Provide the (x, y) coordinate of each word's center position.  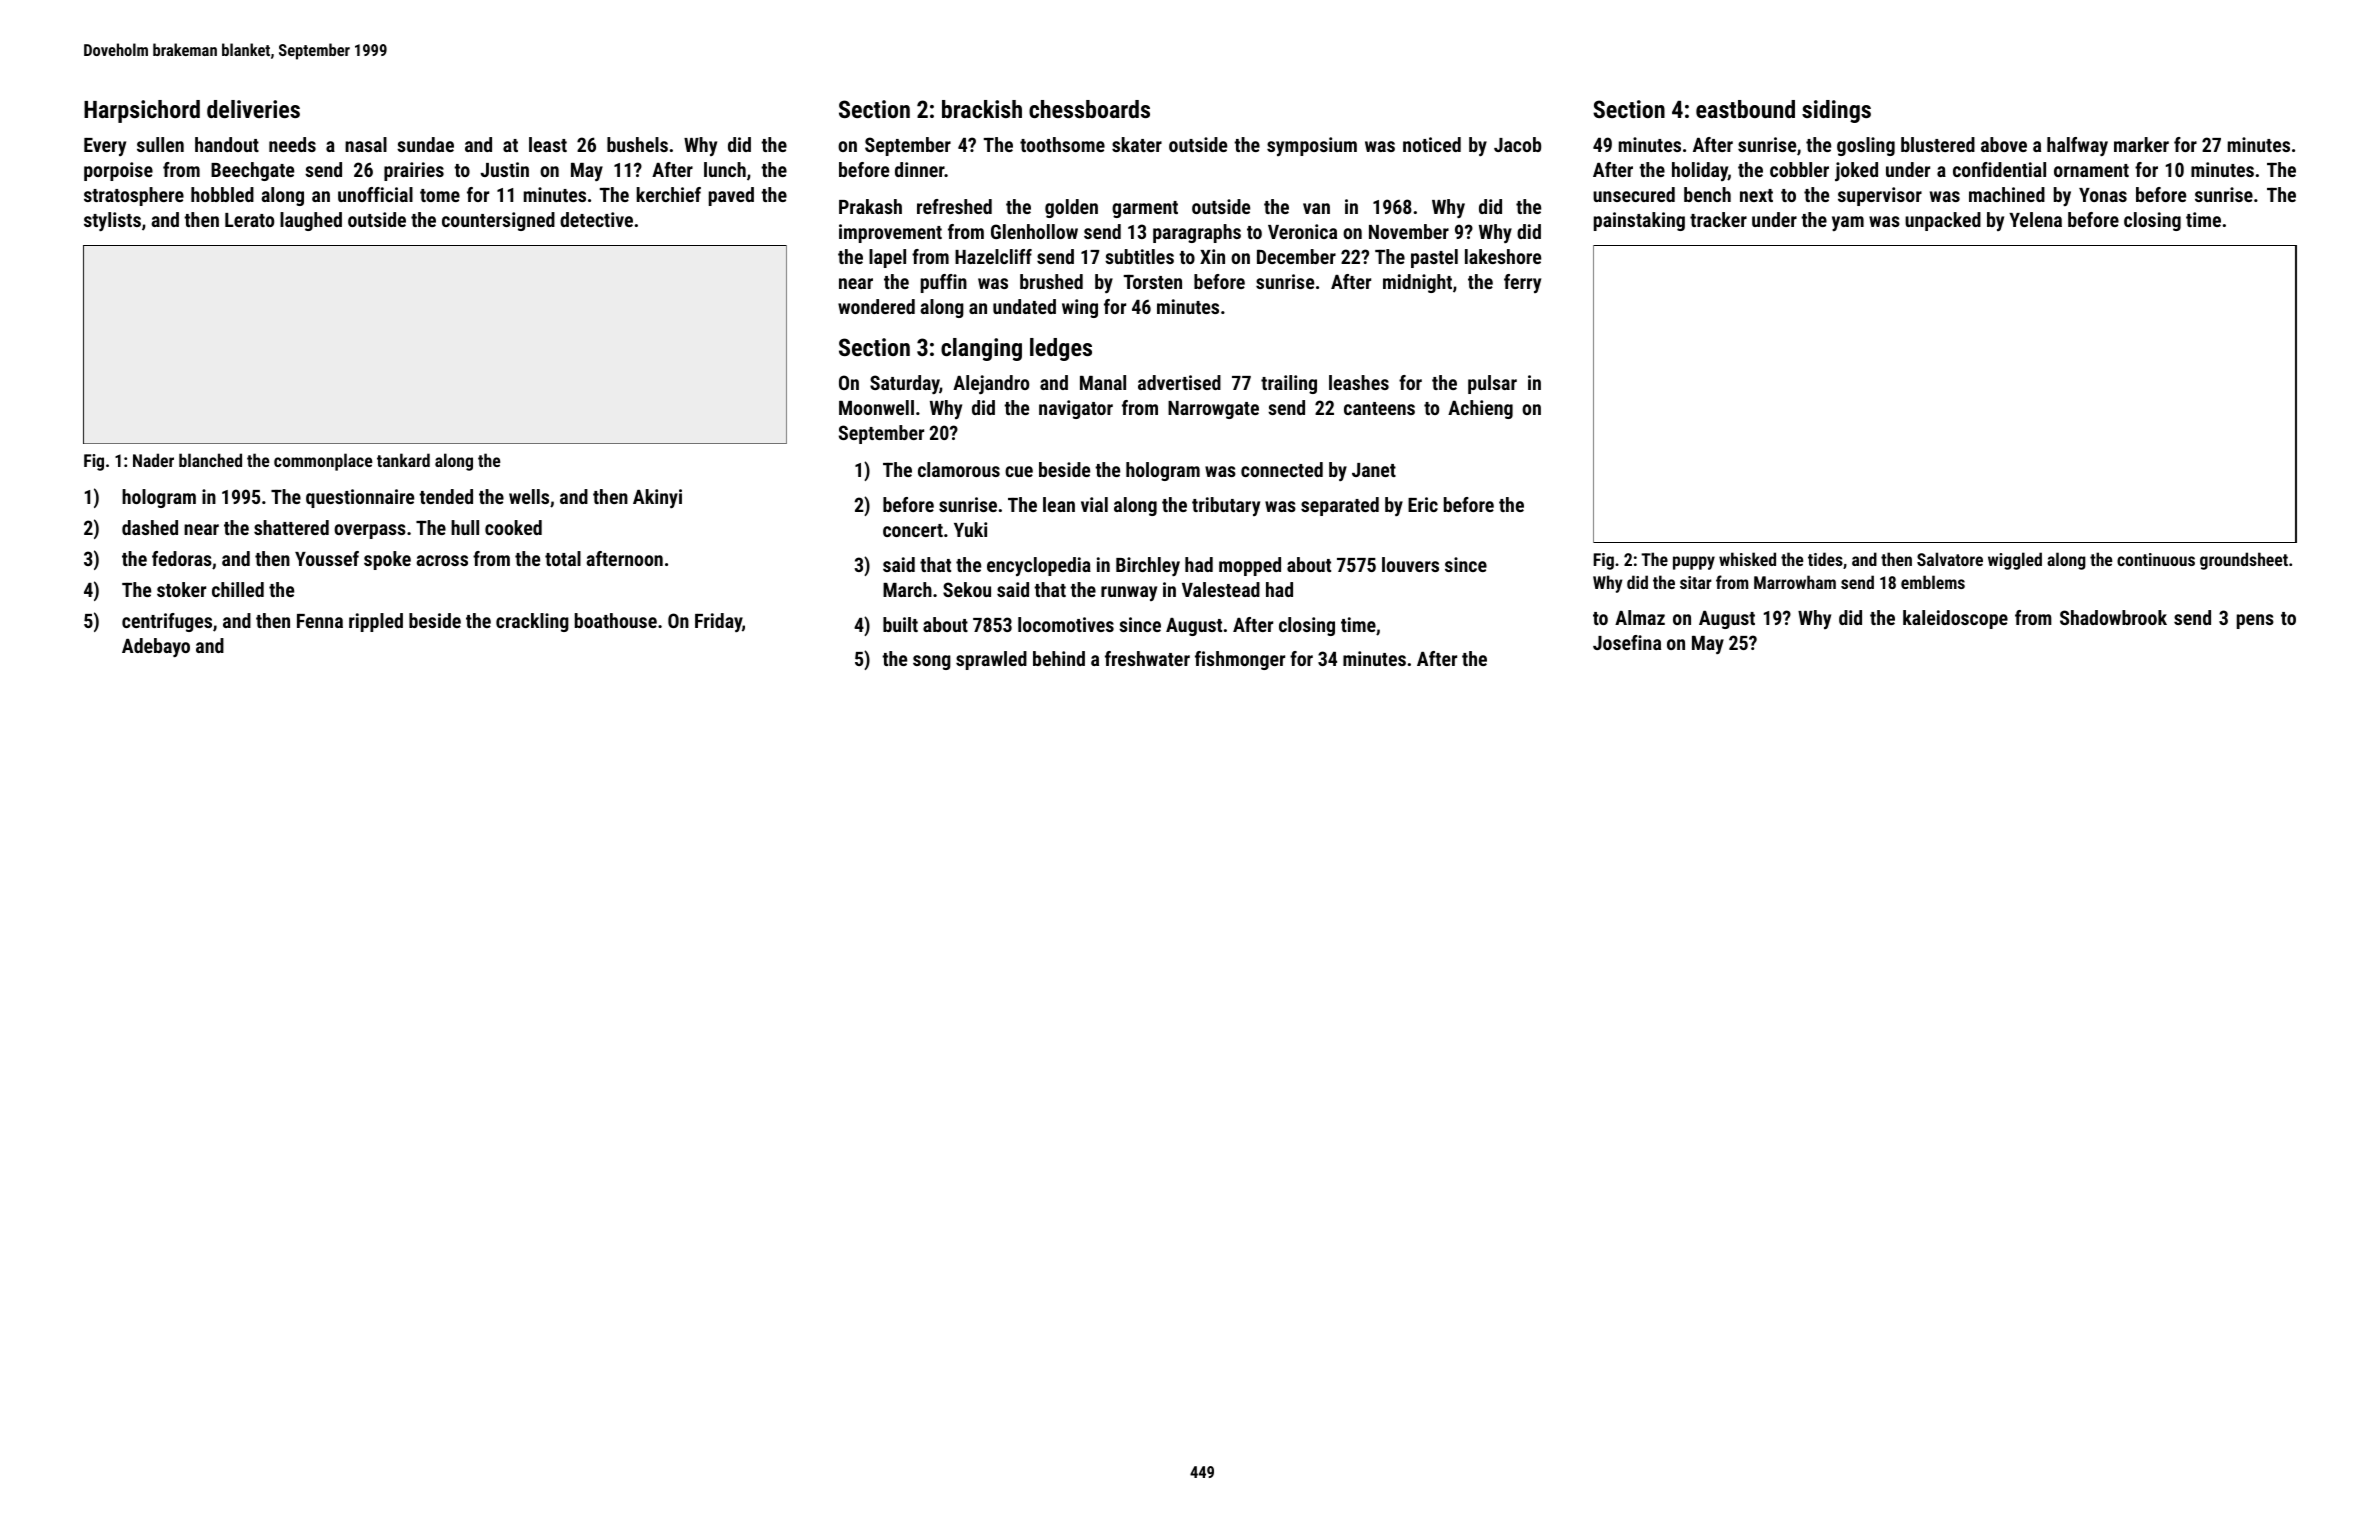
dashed (150, 527)
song (932, 662)
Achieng (1480, 409)
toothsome (1062, 144)
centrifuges (167, 622)
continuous (2156, 559)
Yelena (2035, 219)
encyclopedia (1039, 566)
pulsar (1492, 384)
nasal (366, 144)
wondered (876, 306)
